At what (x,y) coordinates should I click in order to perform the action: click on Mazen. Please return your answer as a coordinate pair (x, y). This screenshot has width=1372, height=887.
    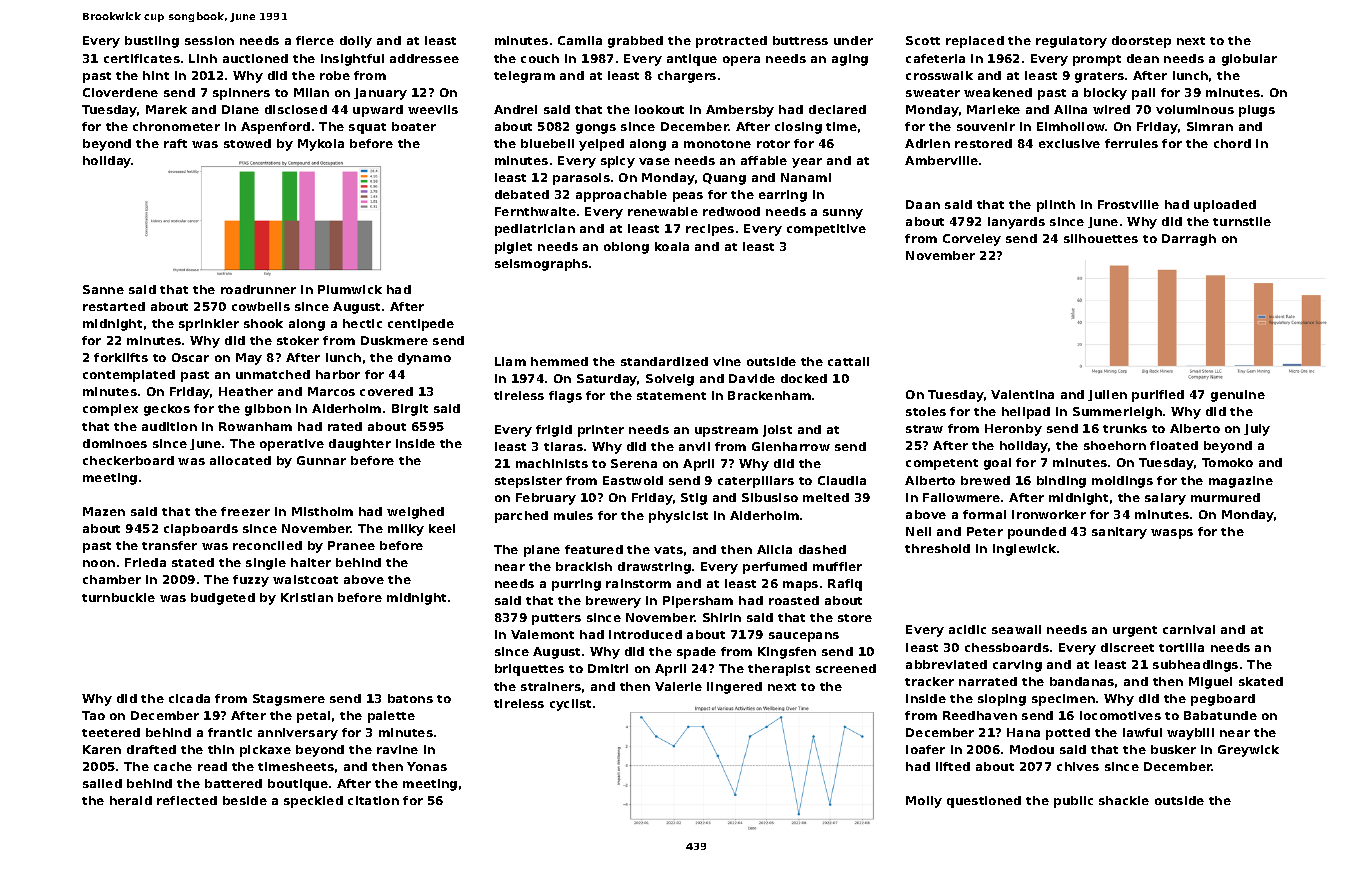
    Looking at the image, I should click on (104, 511).
